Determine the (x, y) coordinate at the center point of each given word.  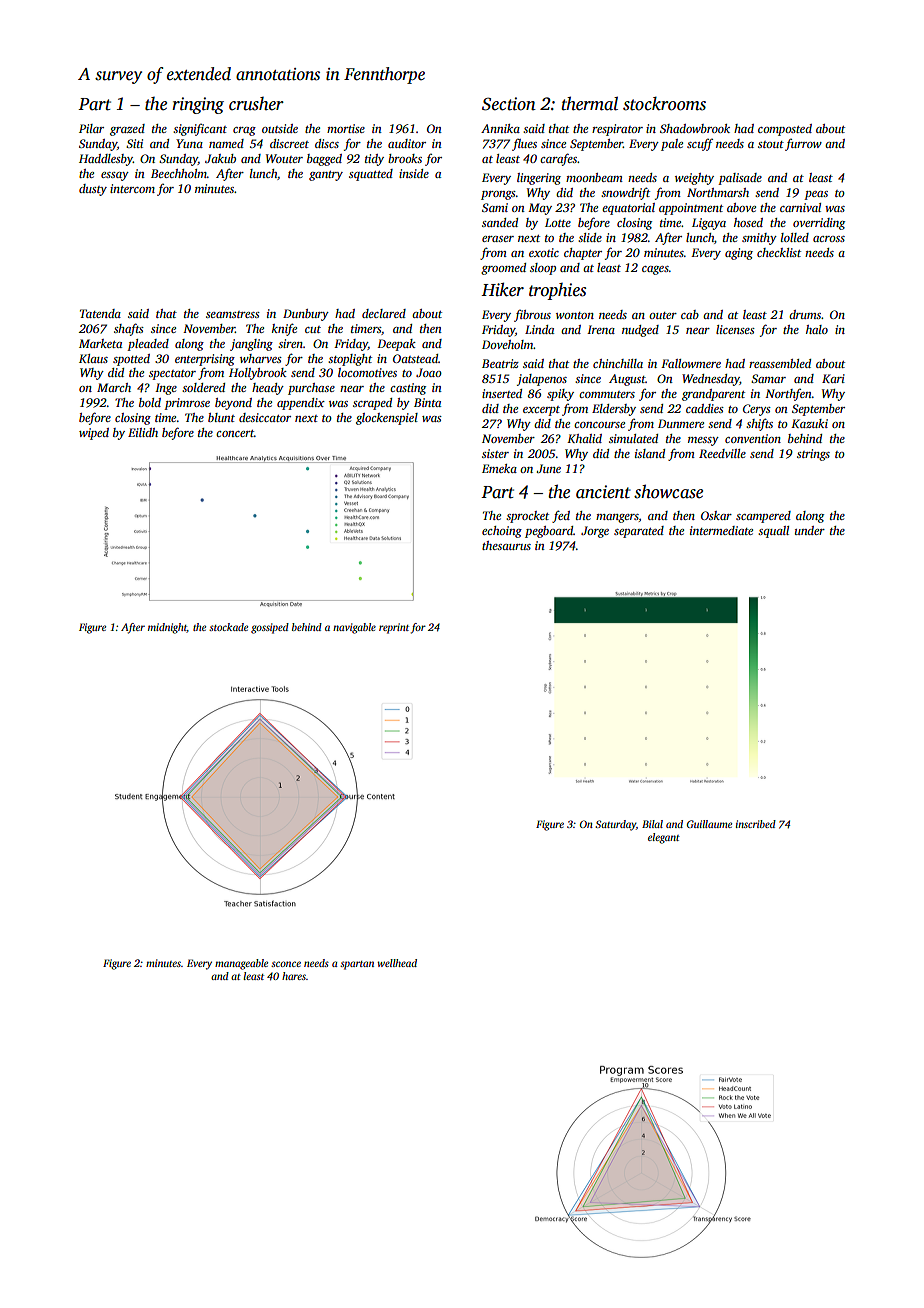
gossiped (270, 628)
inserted (502, 393)
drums (805, 314)
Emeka (499, 468)
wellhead (397, 963)
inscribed (756, 824)
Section (509, 104)
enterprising (205, 360)
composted (785, 130)
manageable (241, 964)
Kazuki (809, 423)
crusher (256, 104)
